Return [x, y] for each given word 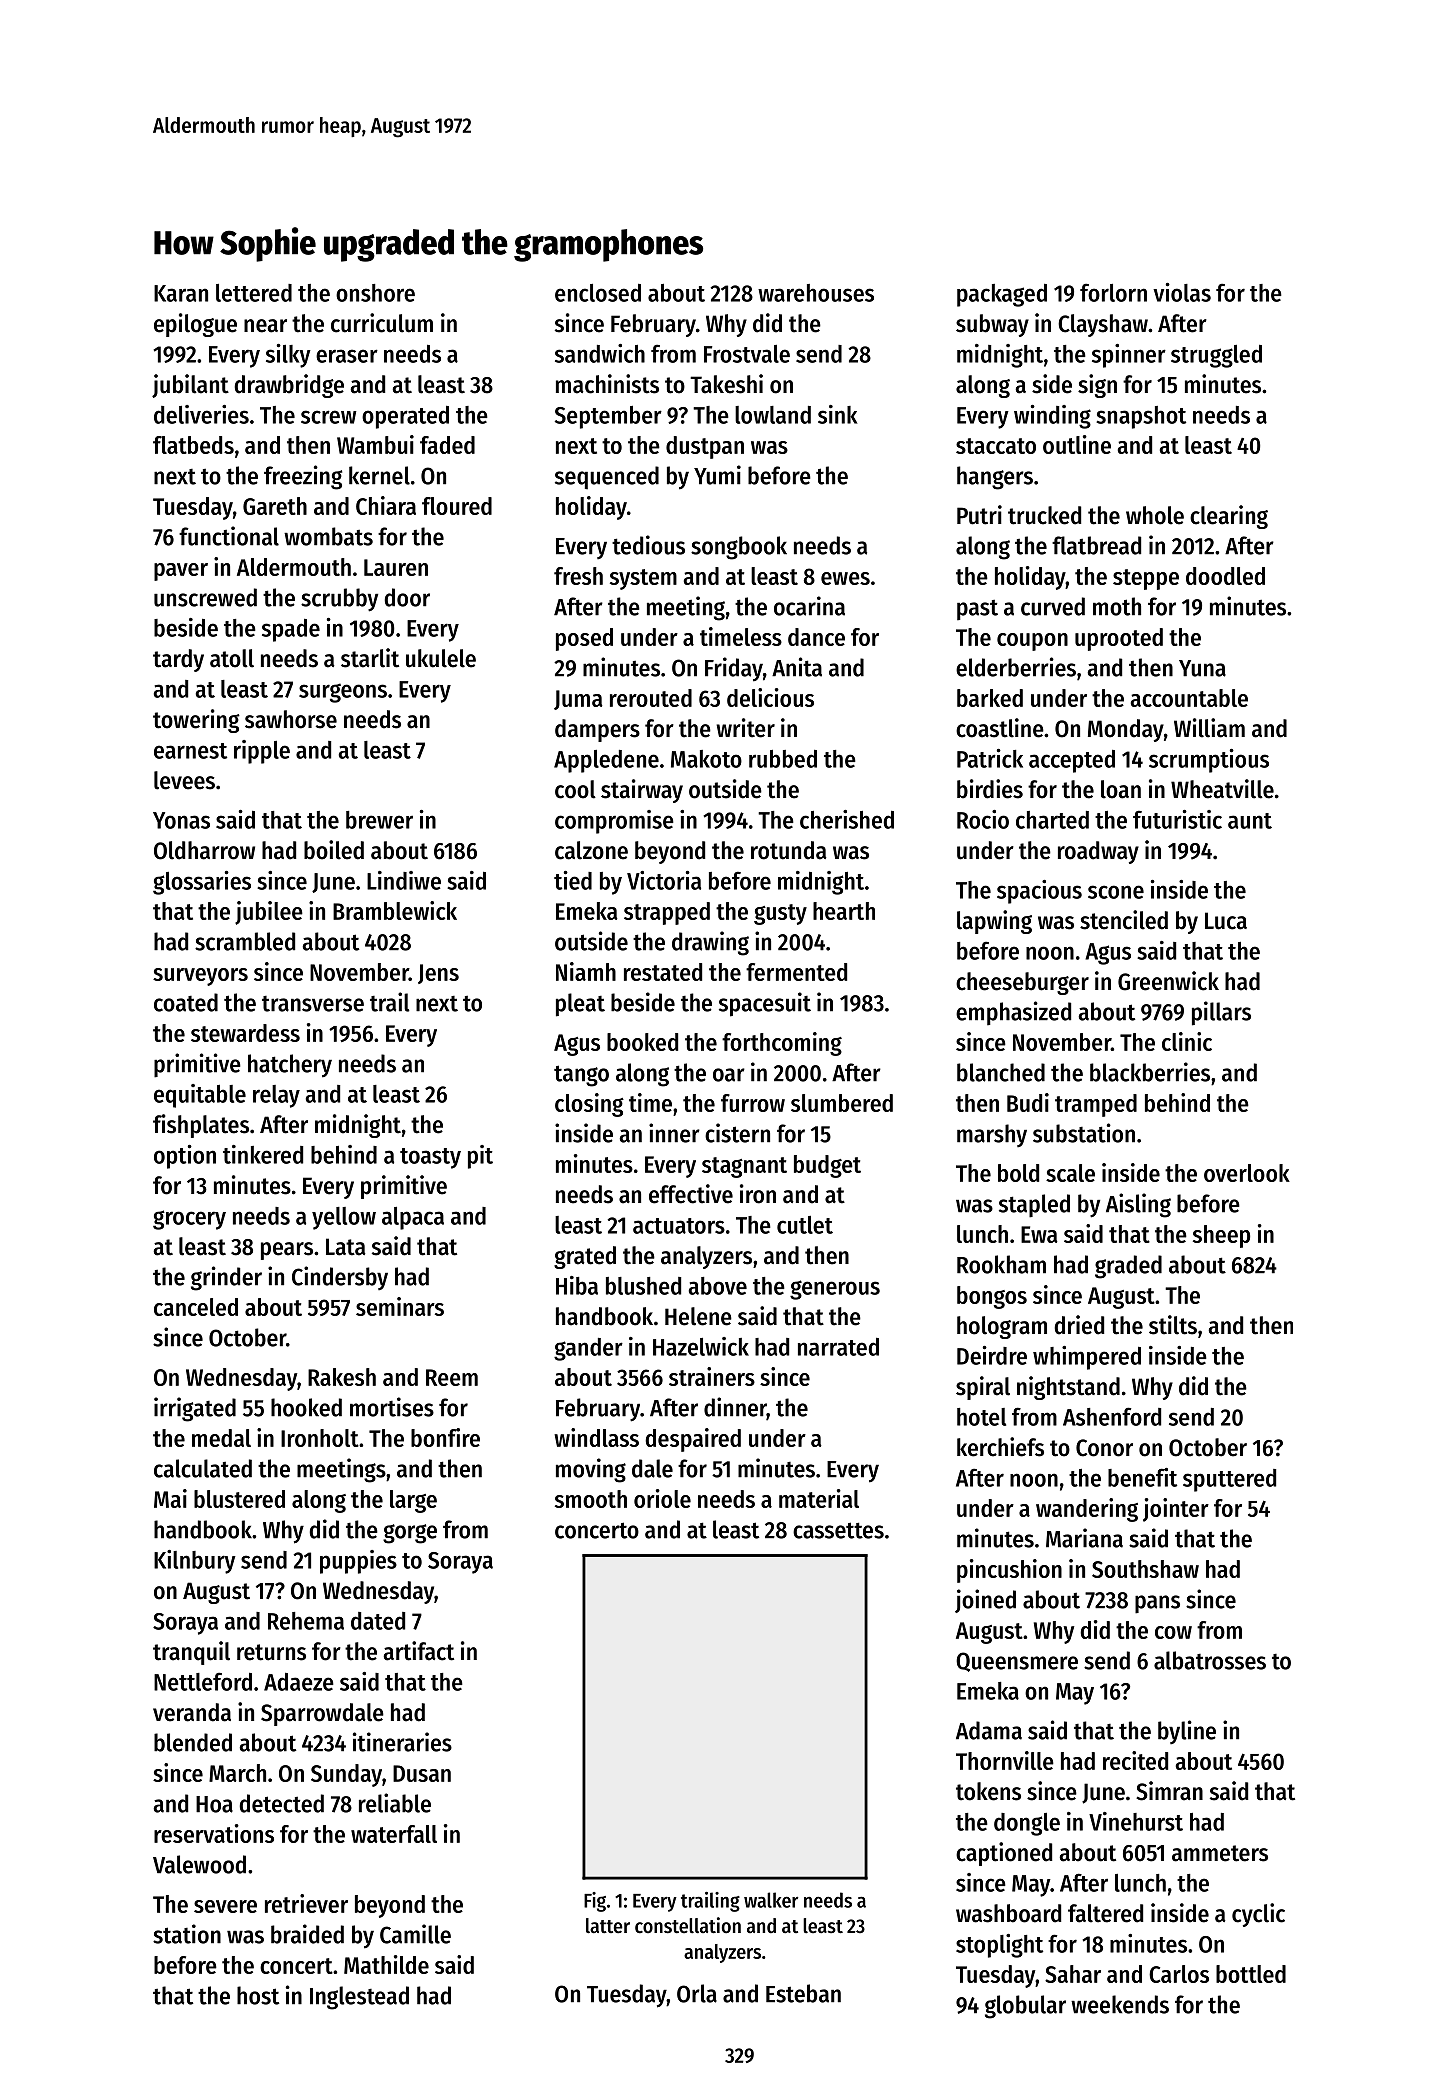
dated [378, 1621]
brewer [379, 820]
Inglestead [359, 1998]
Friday [734, 669]
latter [608, 1926]
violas [1182, 292]
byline [1187, 1732]
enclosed [598, 293]
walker [771, 1900]
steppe [1146, 579]
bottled [1251, 1974]
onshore [375, 293]
